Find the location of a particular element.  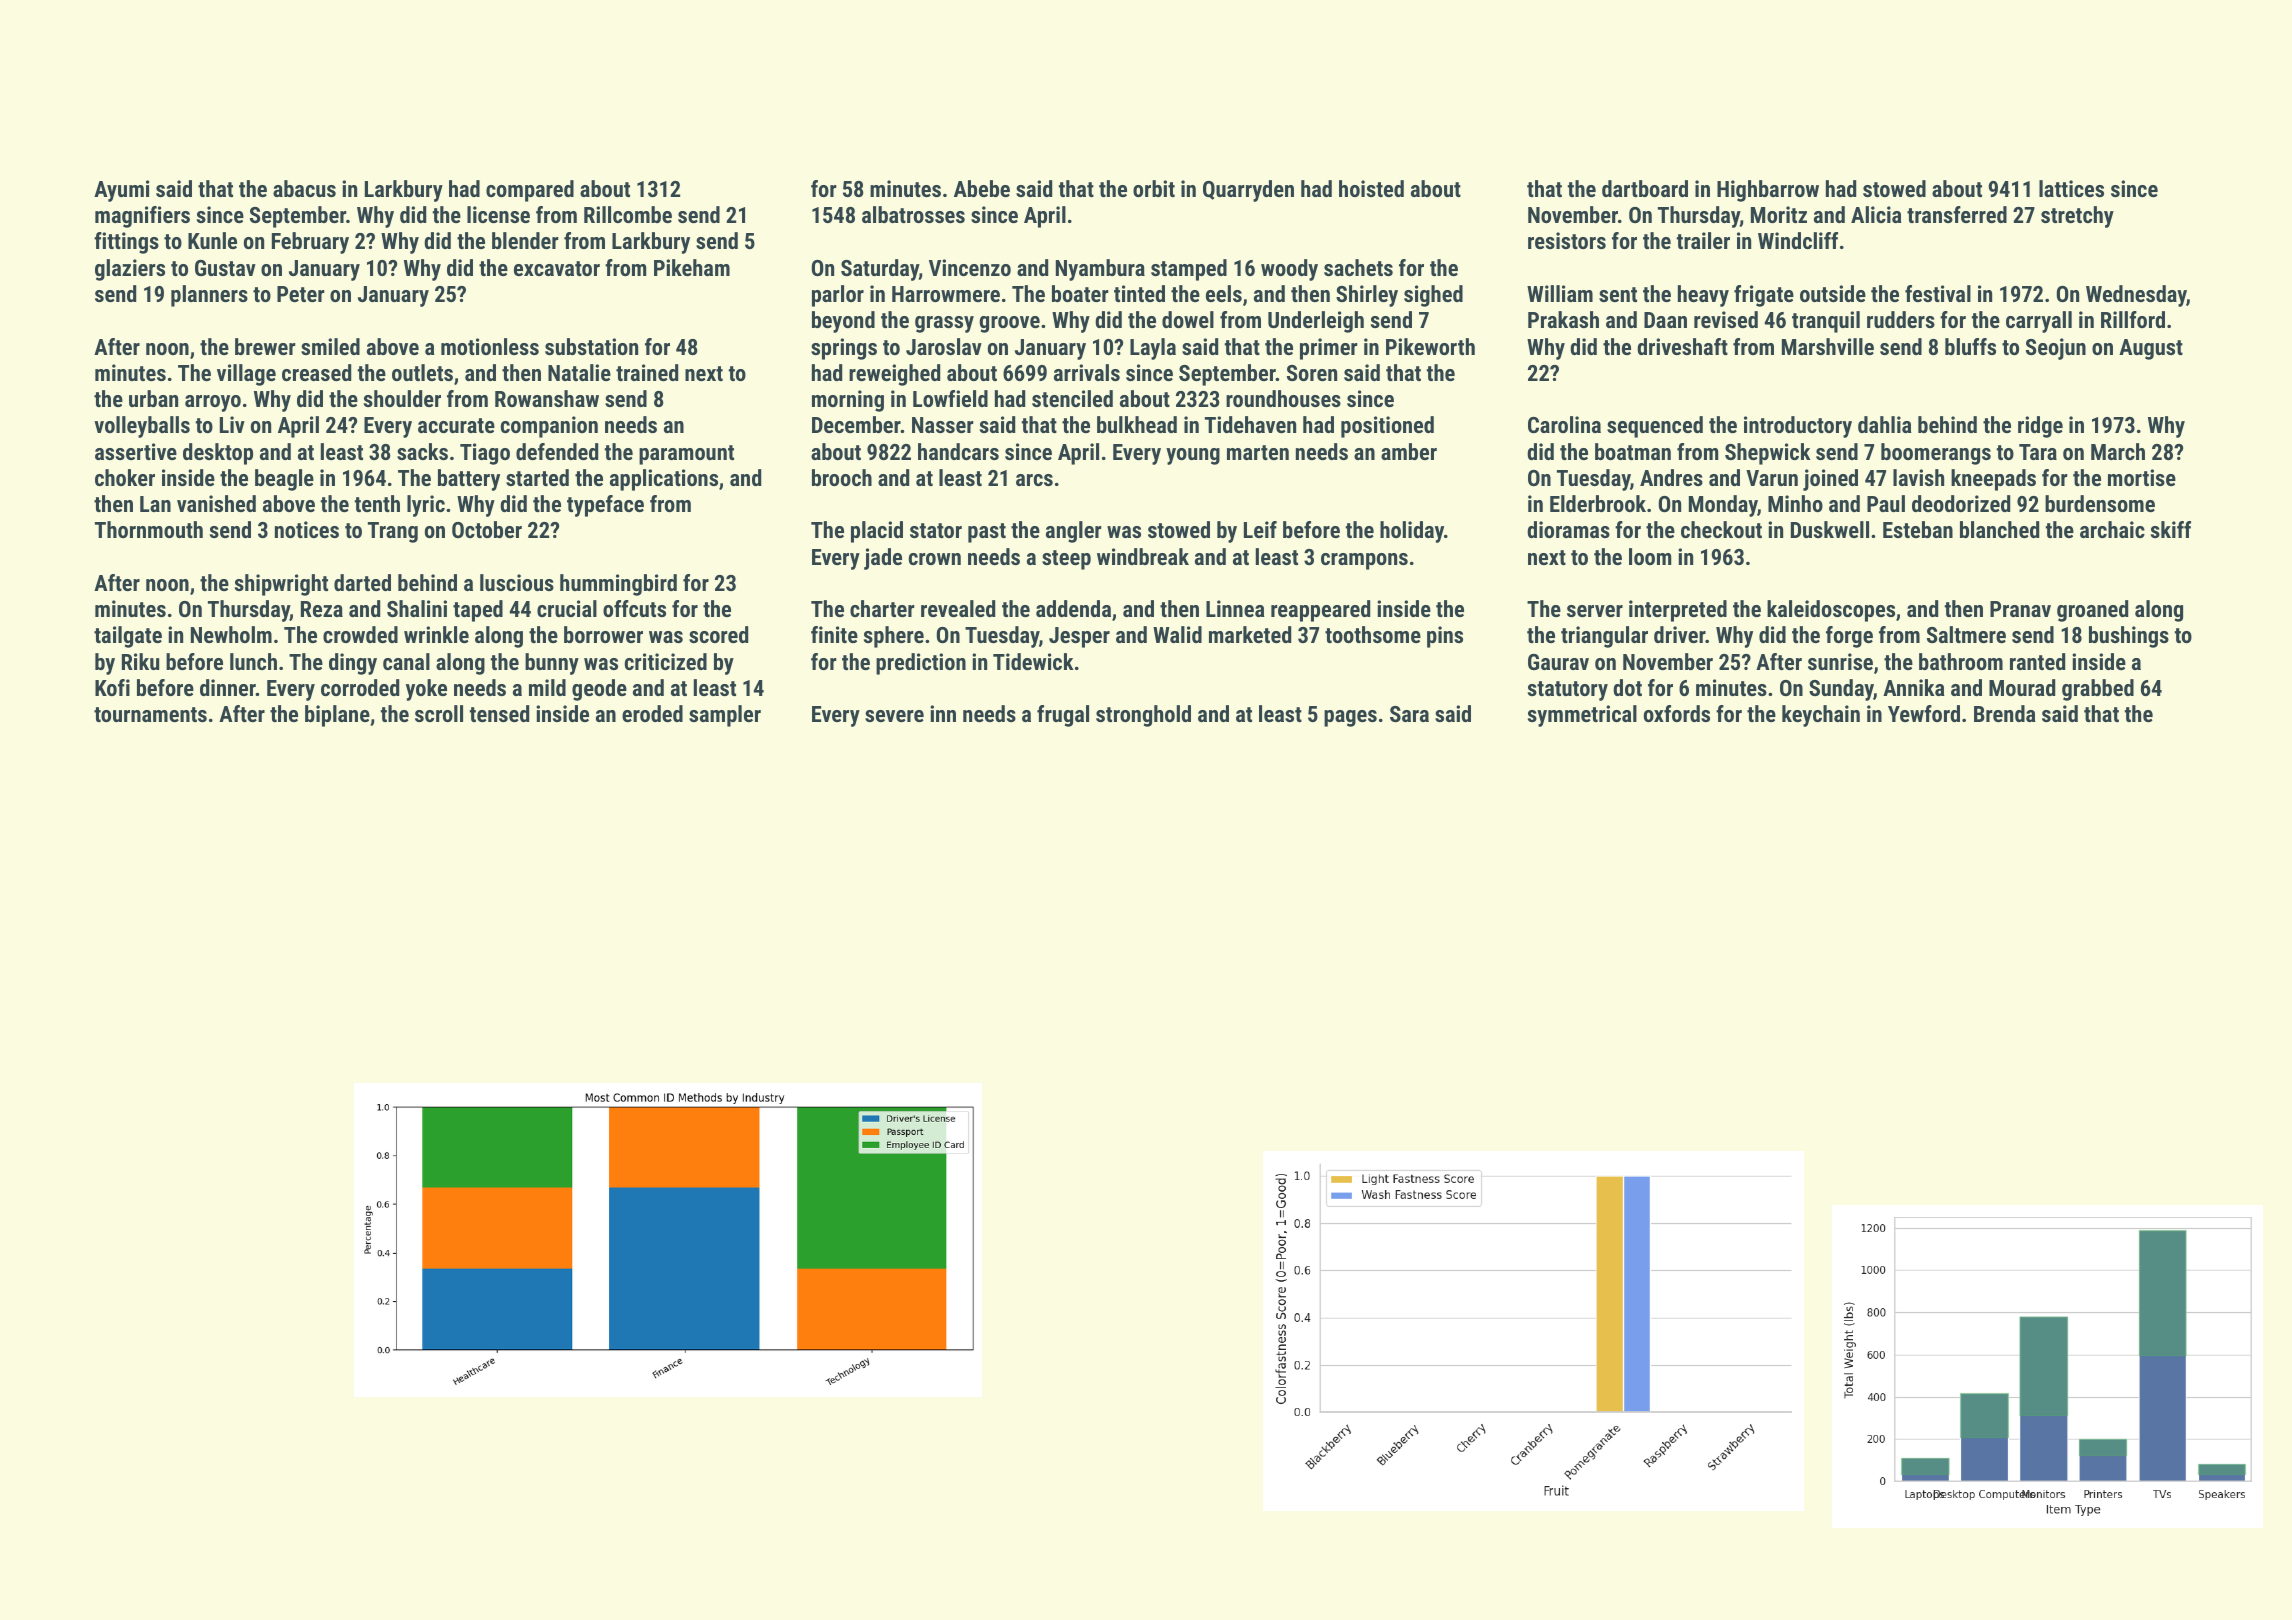

groove is located at coordinates (1009, 324).
